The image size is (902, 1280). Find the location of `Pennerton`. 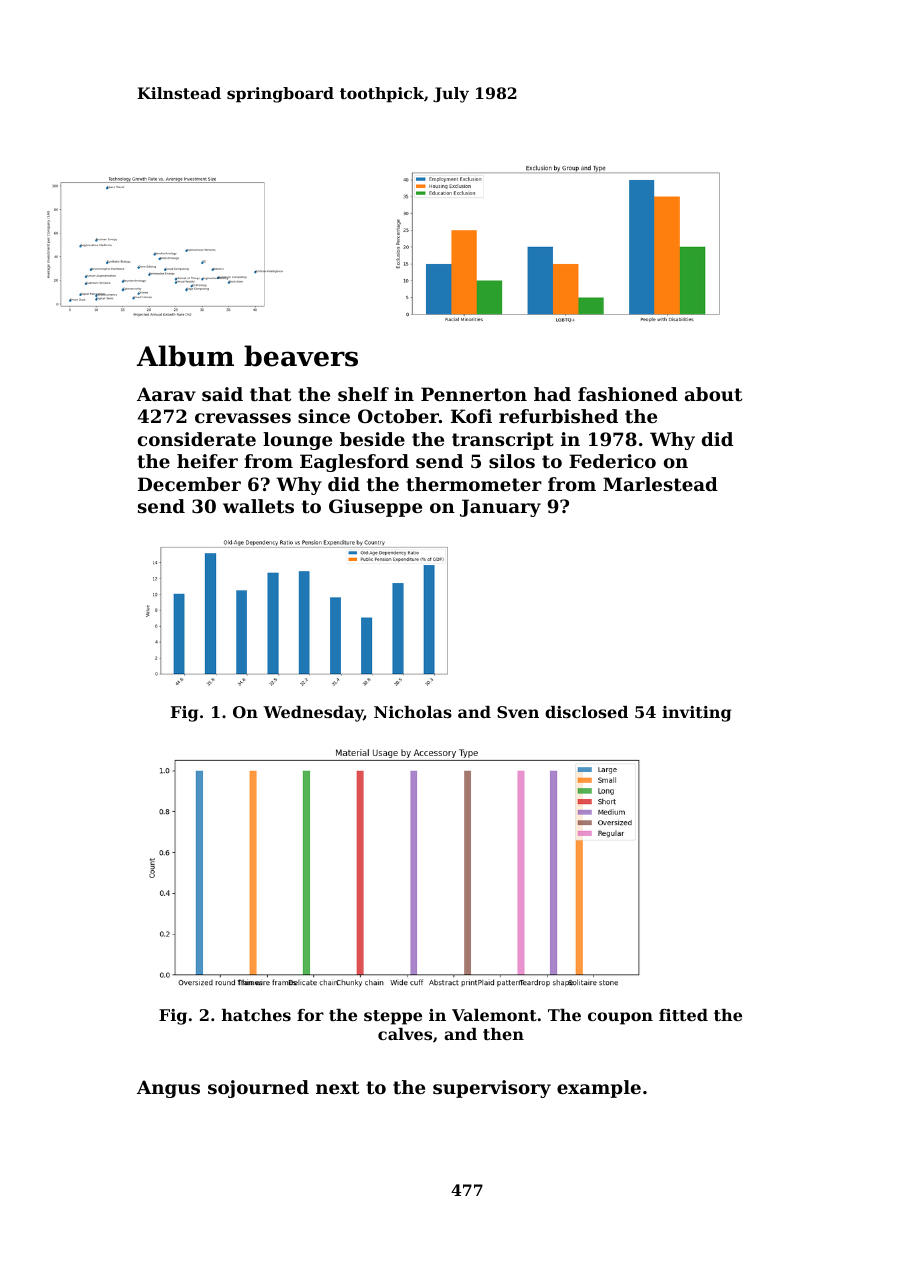

Pennerton is located at coordinates (474, 394).
